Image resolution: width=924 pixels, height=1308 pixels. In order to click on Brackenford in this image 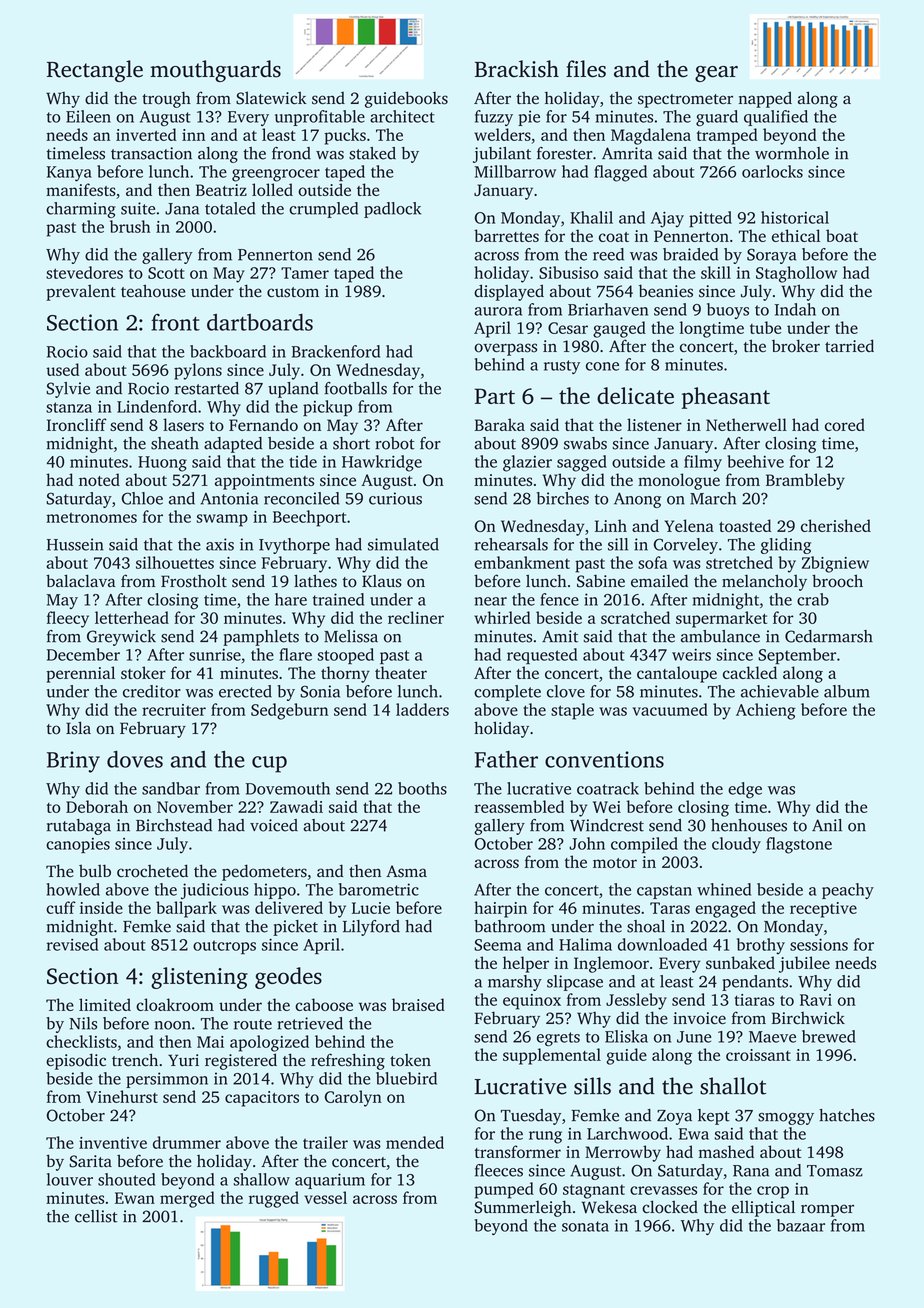, I will do `click(336, 351)`.
